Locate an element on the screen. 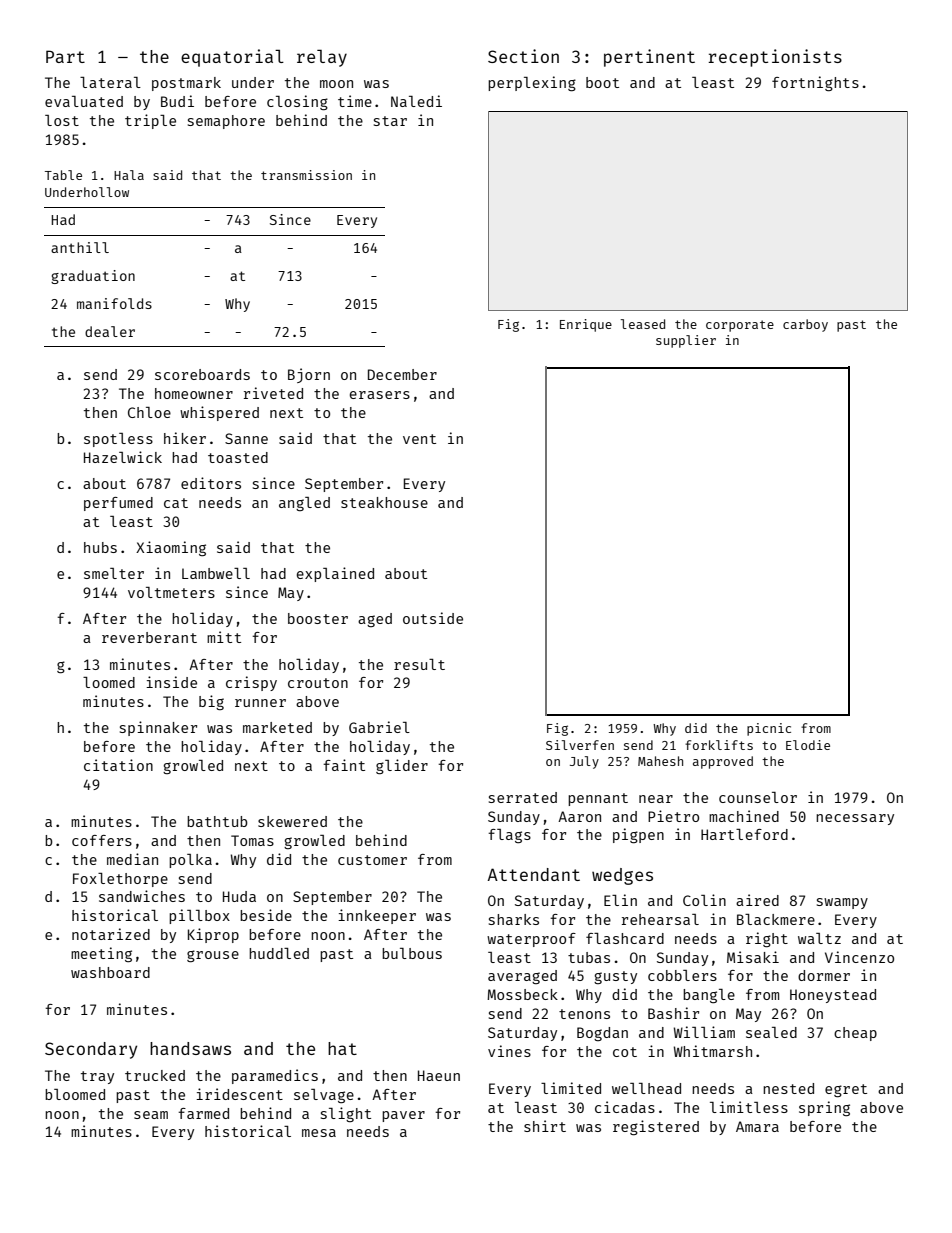  seam is located at coordinates (151, 1115).
